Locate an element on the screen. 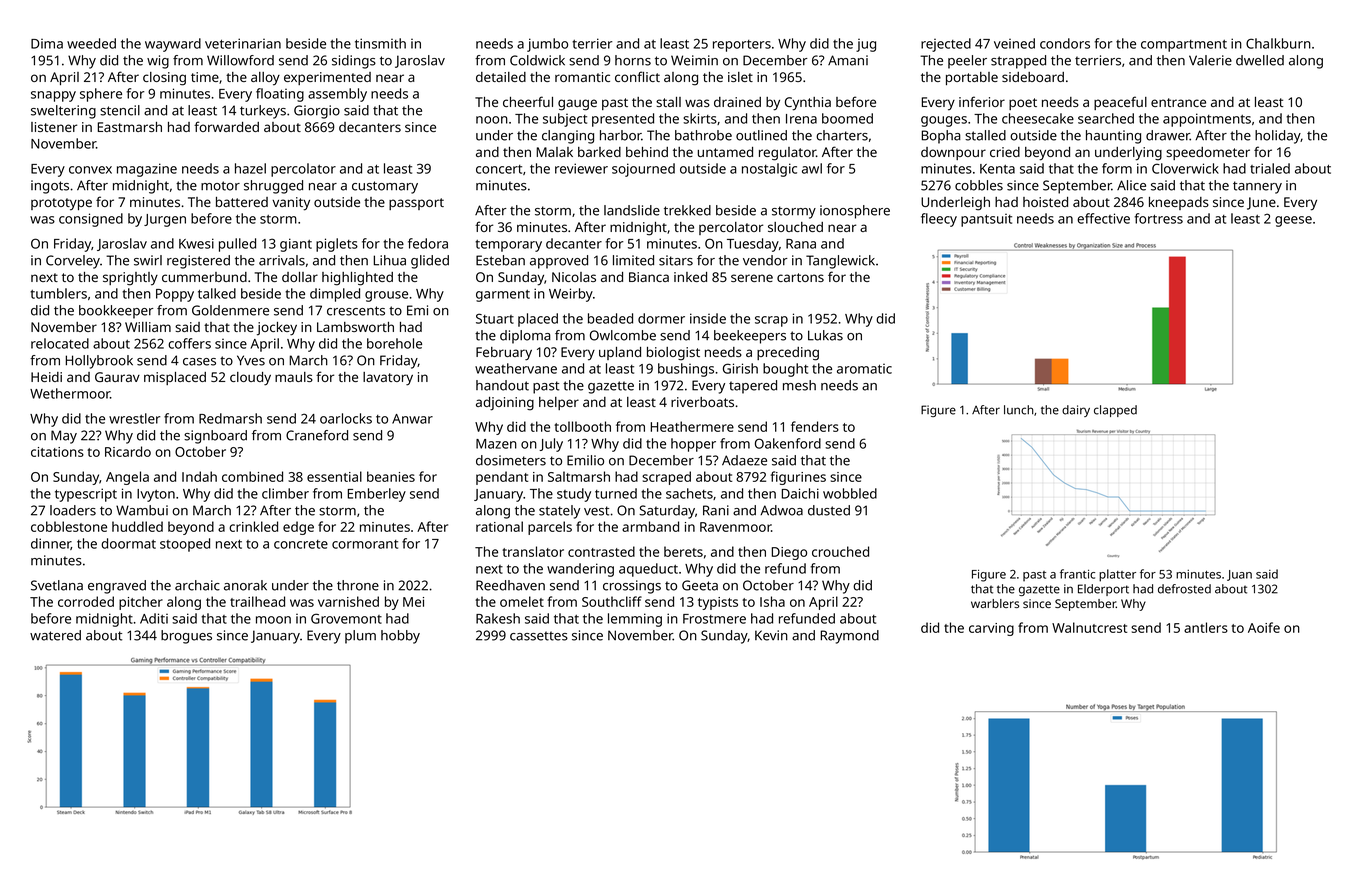 The height and width of the screenshot is (887, 1372). Grovemont is located at coordinates (346, 618).
